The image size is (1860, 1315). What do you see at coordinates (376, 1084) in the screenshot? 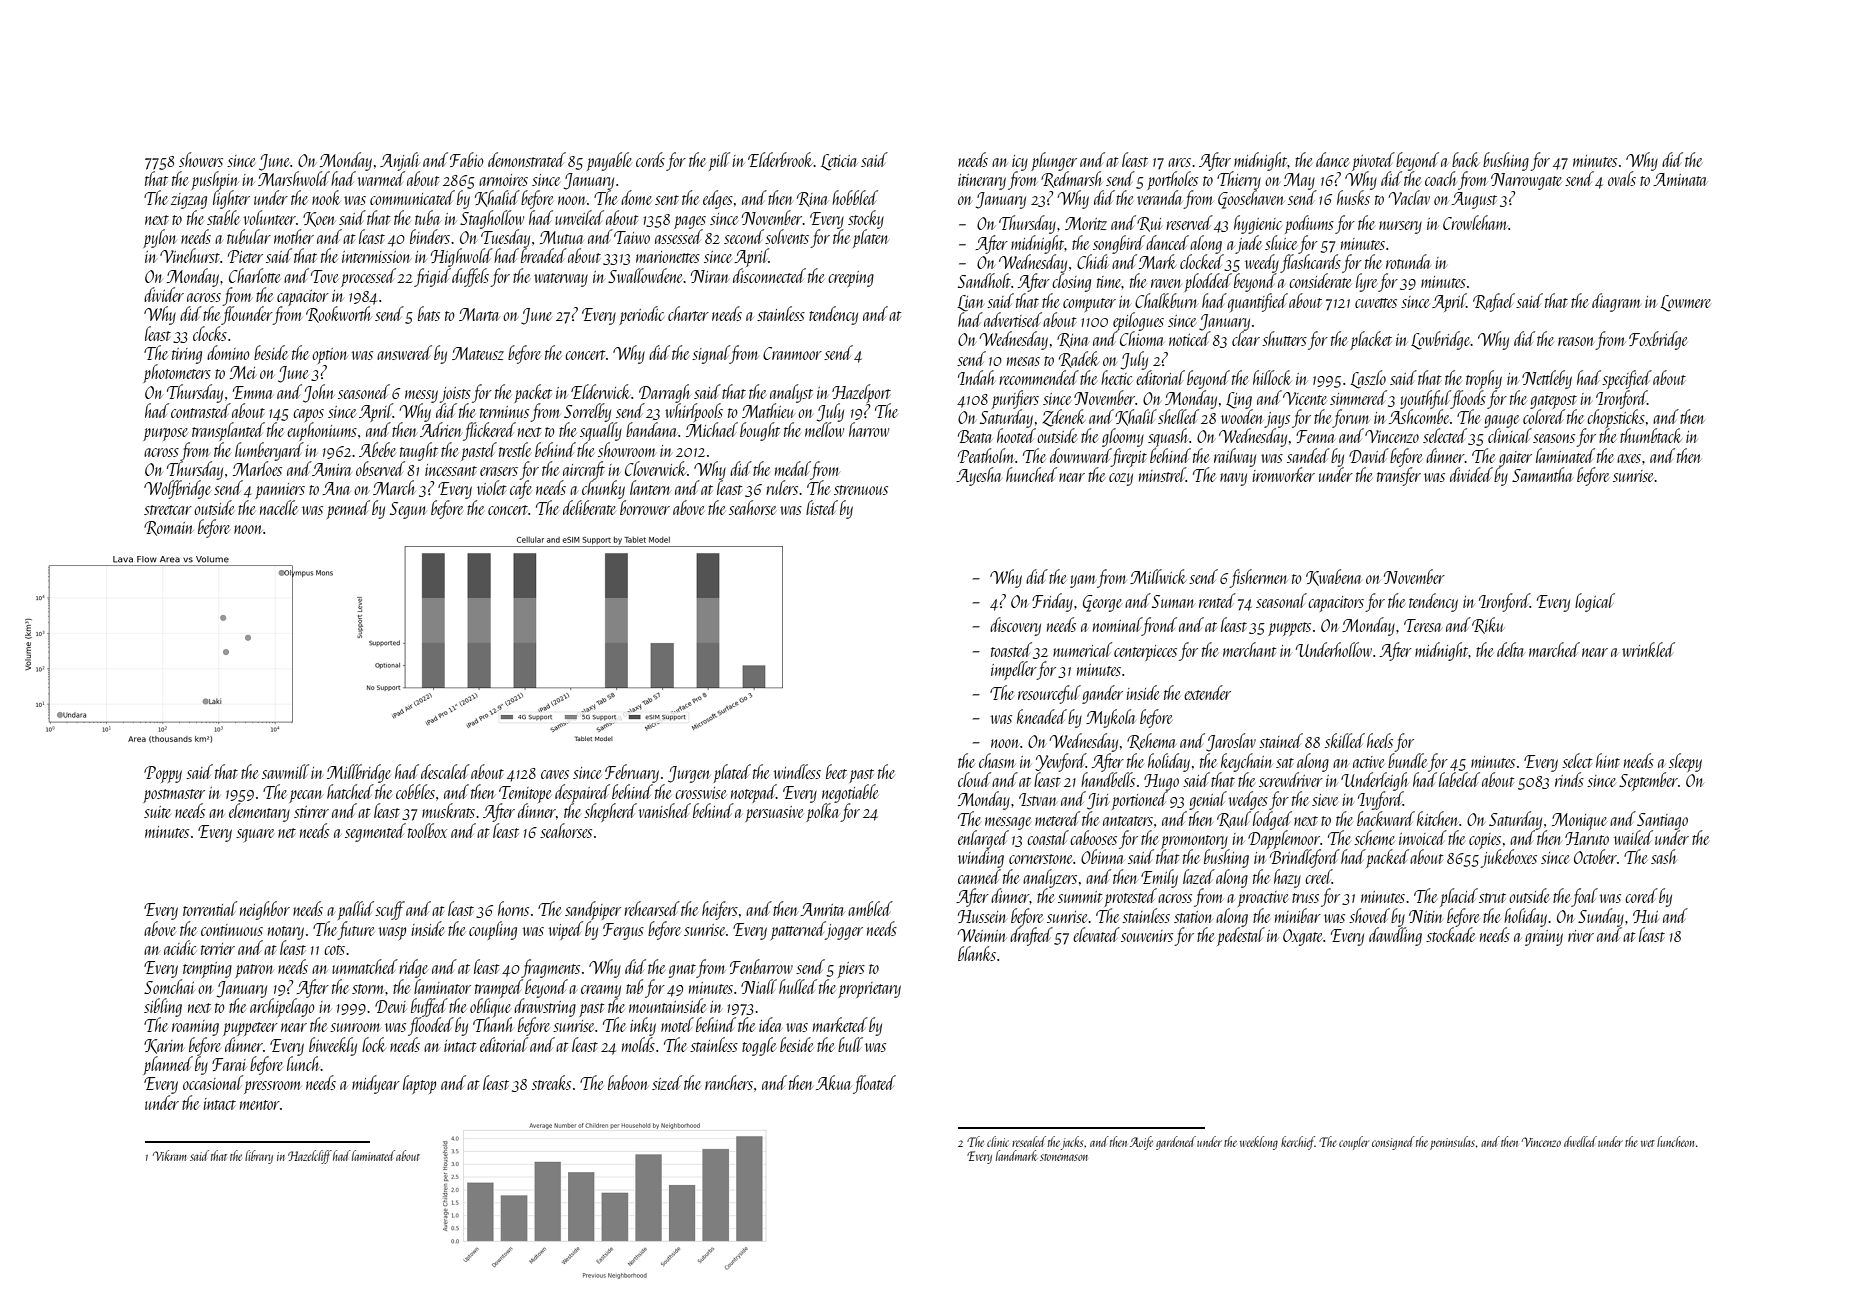
I see `midyear` at bounding box center [376, 1084].
